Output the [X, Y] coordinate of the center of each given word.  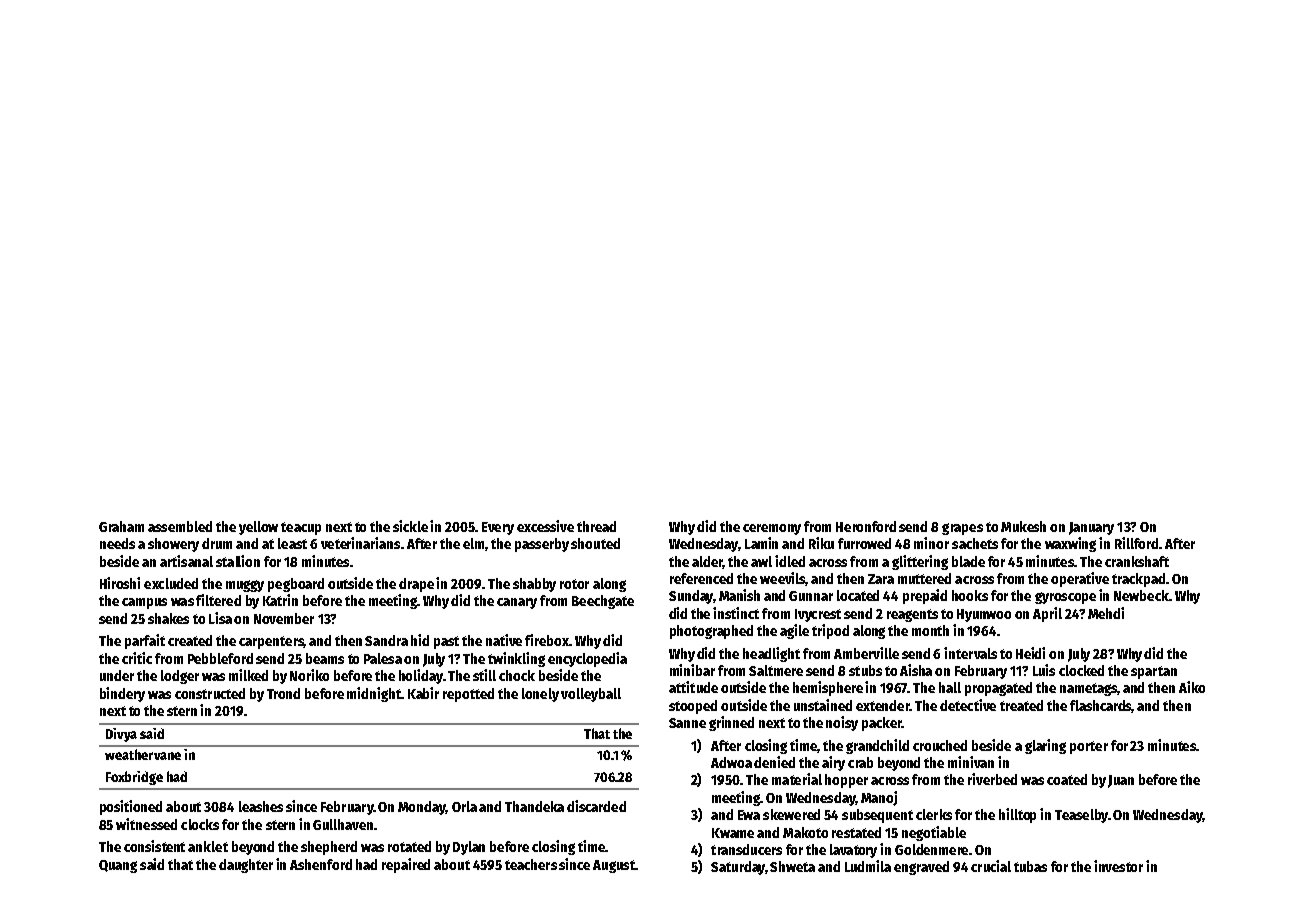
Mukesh [1023, 526]
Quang [118, 866]
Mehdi [1106, 613]
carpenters [271, 642]
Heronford [866, 526]
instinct [736, 613]
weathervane [143, 754]
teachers [531, 864]
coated [1067, 779]
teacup [301, 528]
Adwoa [731, 762]
